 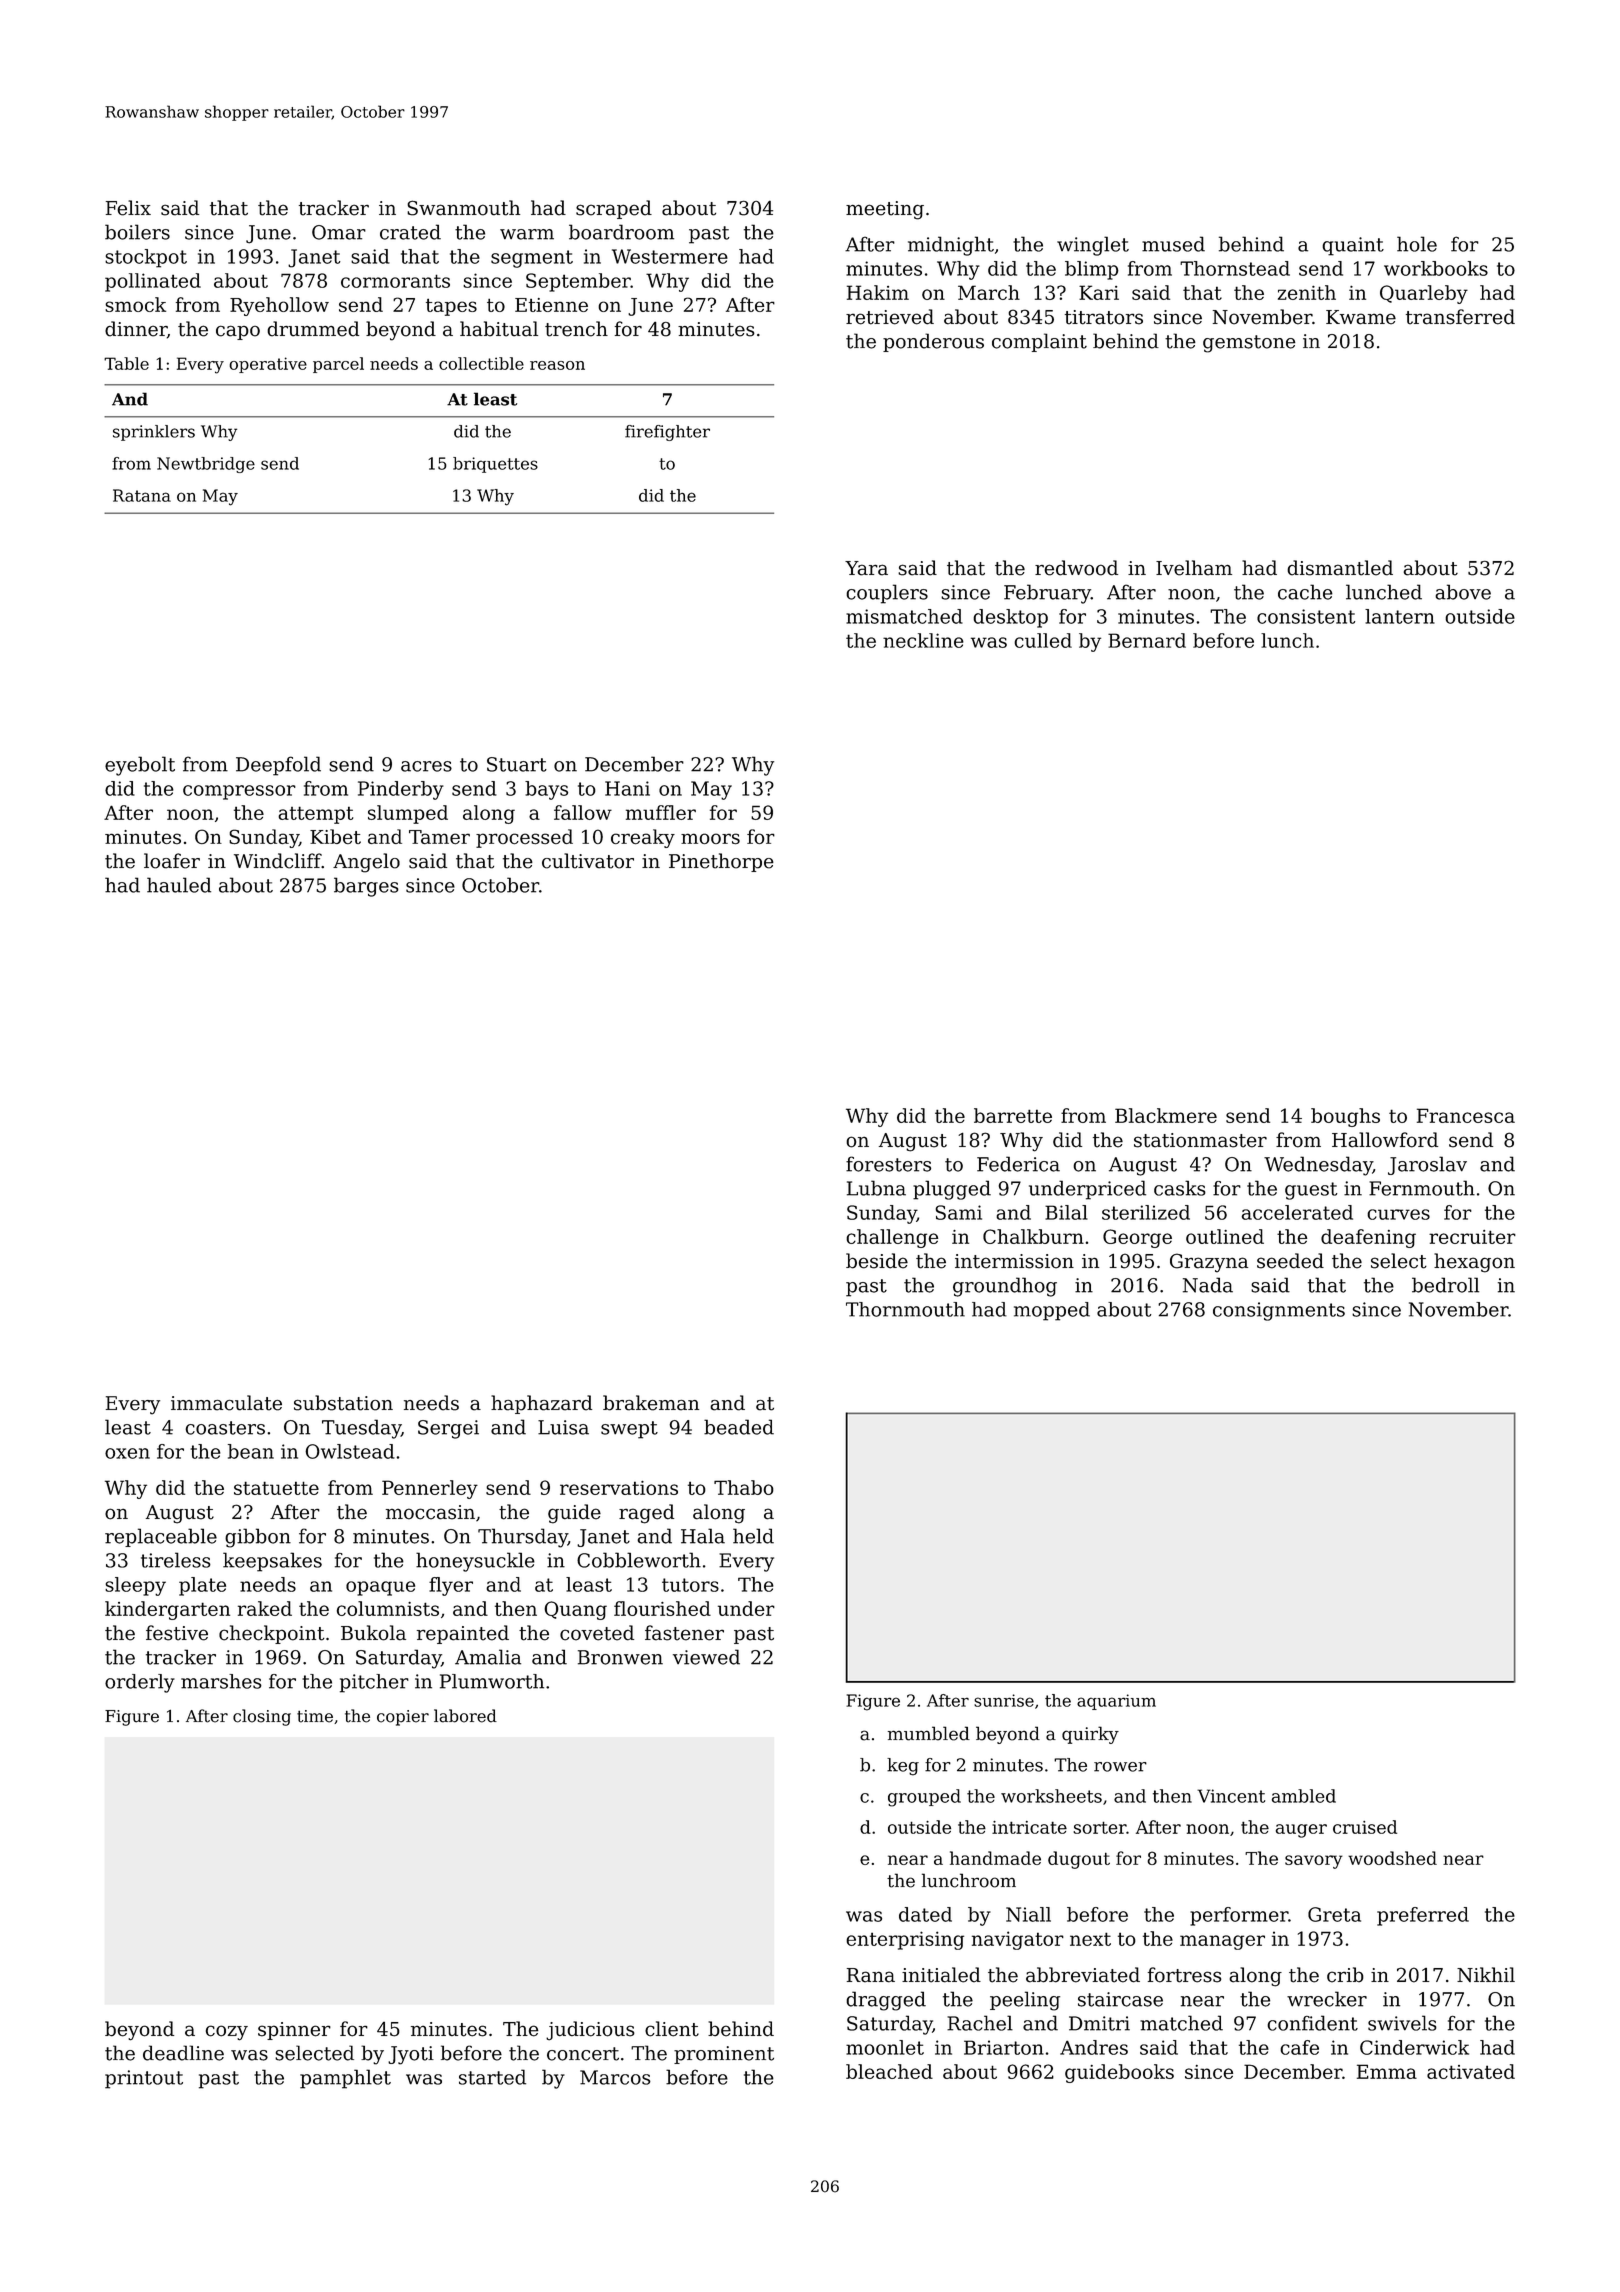 What do you see at coordinates (276, 1488) in the page?
I see `statuette` at bounding box center [276, 1488].
